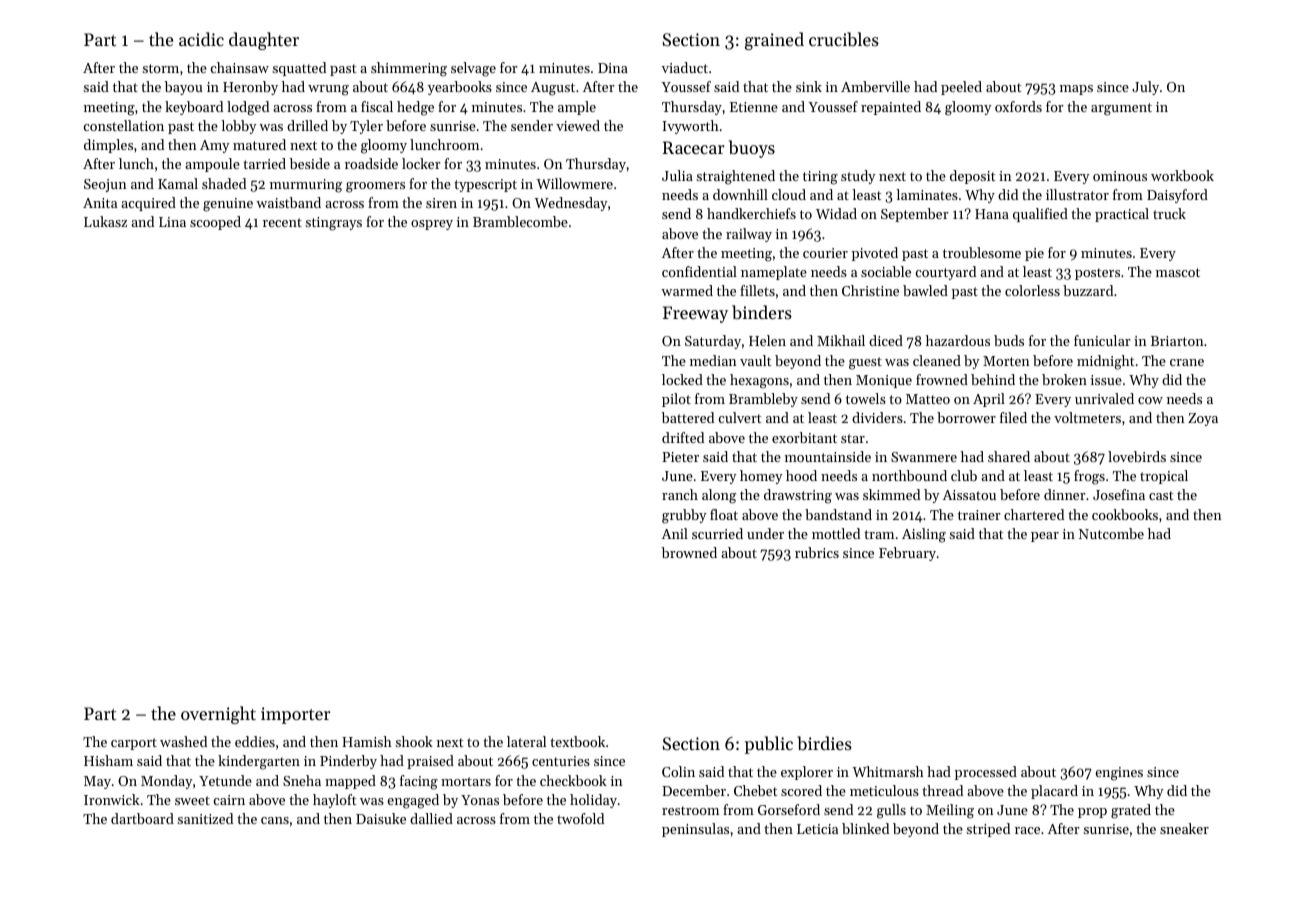 Image resolution: width=1308 pixels, height=924 pixels. Describe the element at coordinates (264, 41) in the document. I see `daughter` at that location.
